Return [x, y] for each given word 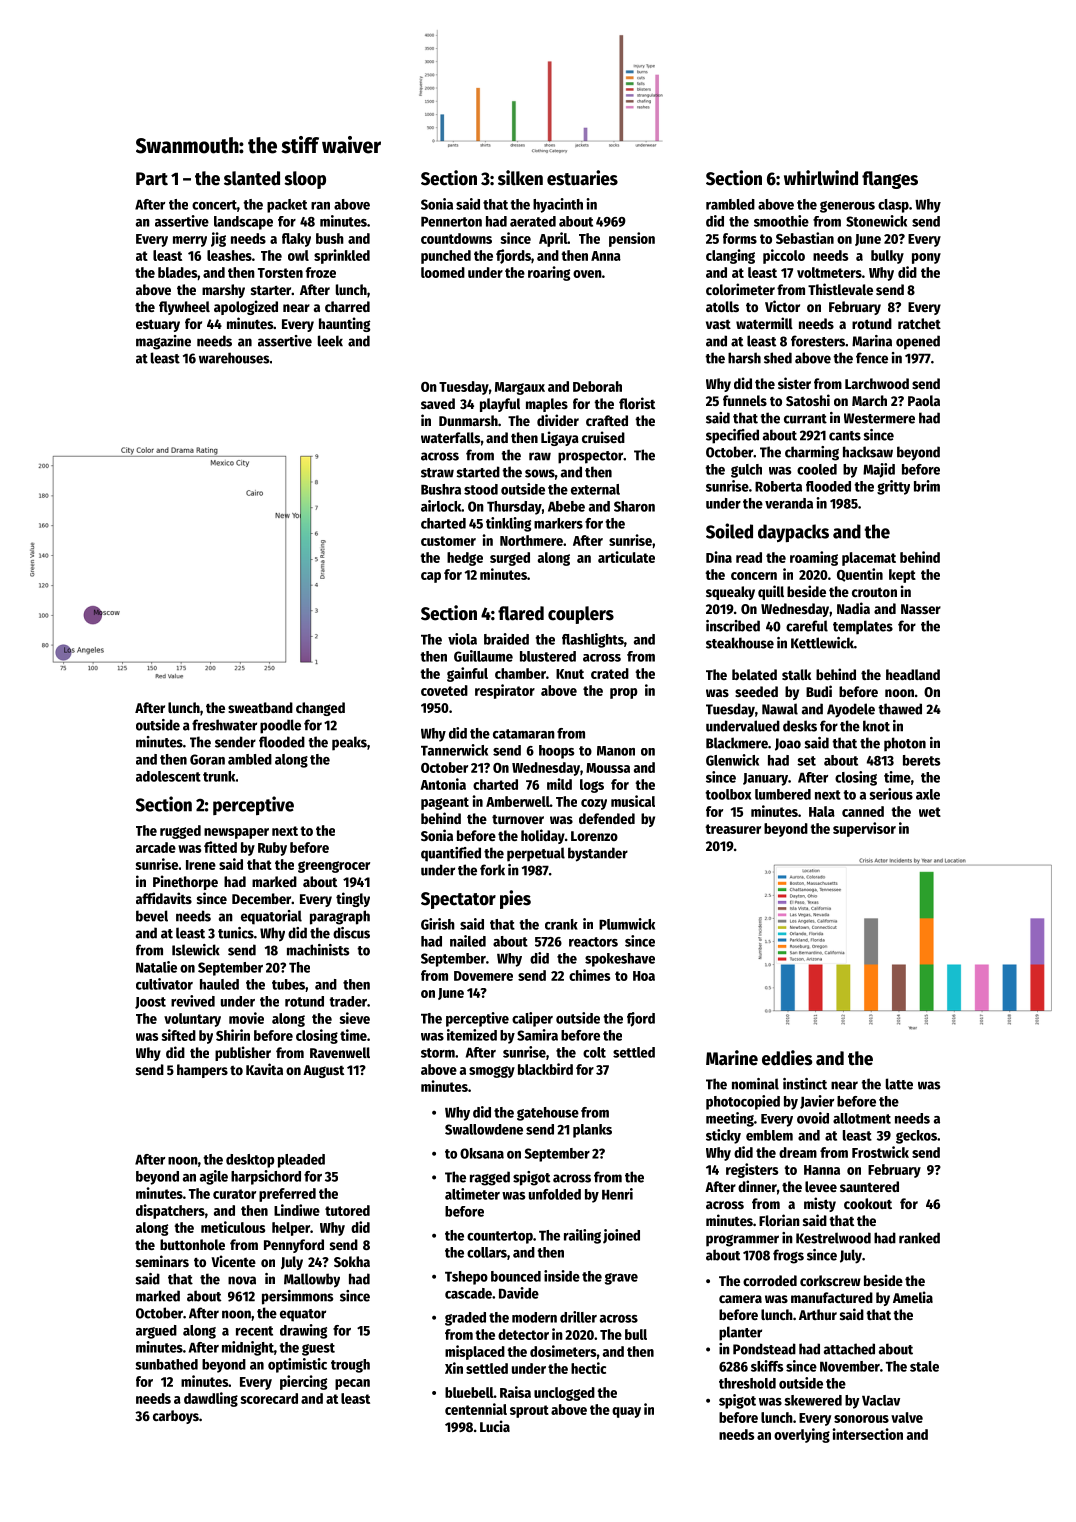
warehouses [234, 358]
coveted [444, 690]
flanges [890, 180]
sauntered [869, 1186]
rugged [180, 832]
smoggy [492, 1072]
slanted [252, 178]
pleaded [301, 1161]
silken [520, 178]
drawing [303, 1331]
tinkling [508, 524]
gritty [893, 487]
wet [930, 812]
